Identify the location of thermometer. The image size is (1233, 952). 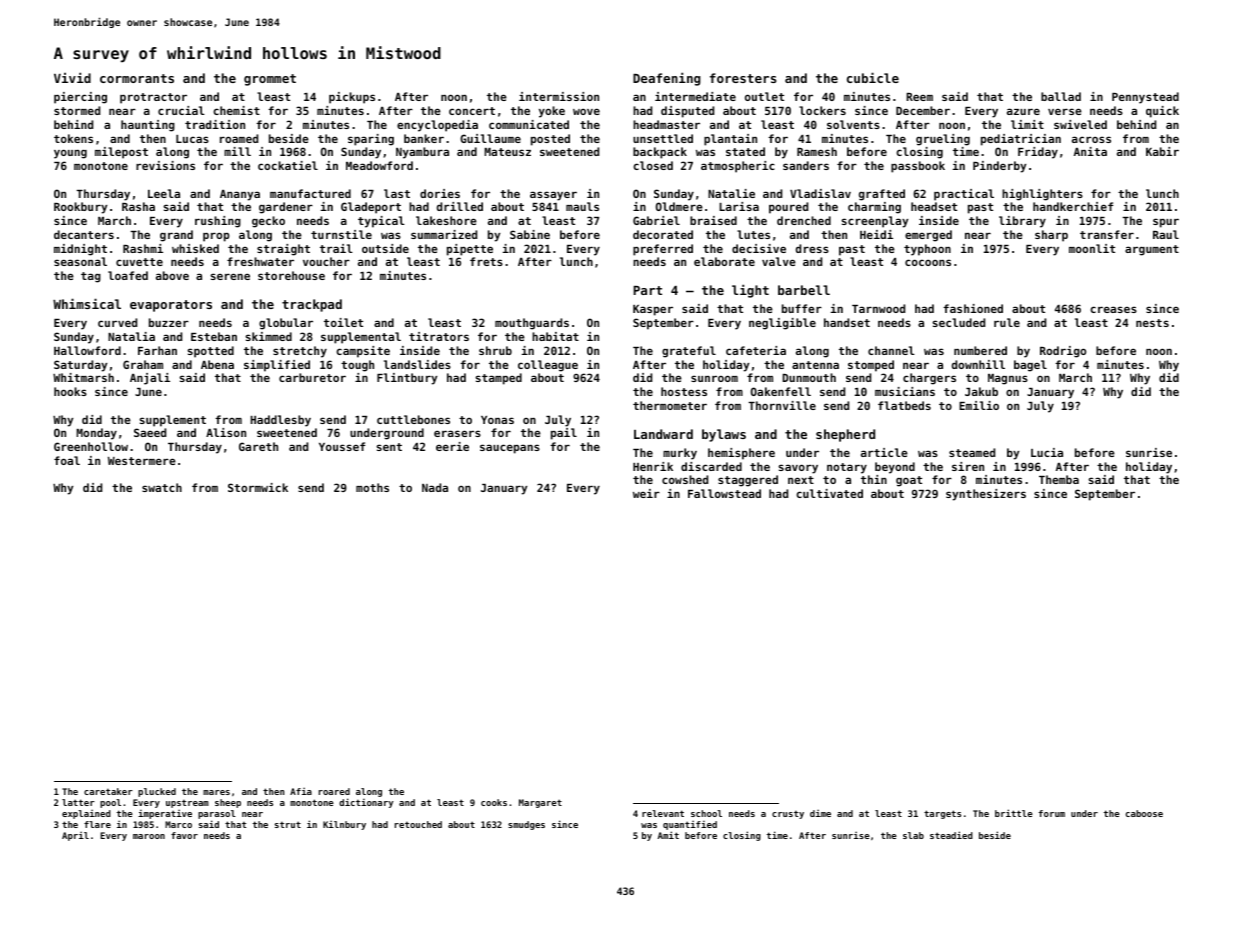
(670, 405).
